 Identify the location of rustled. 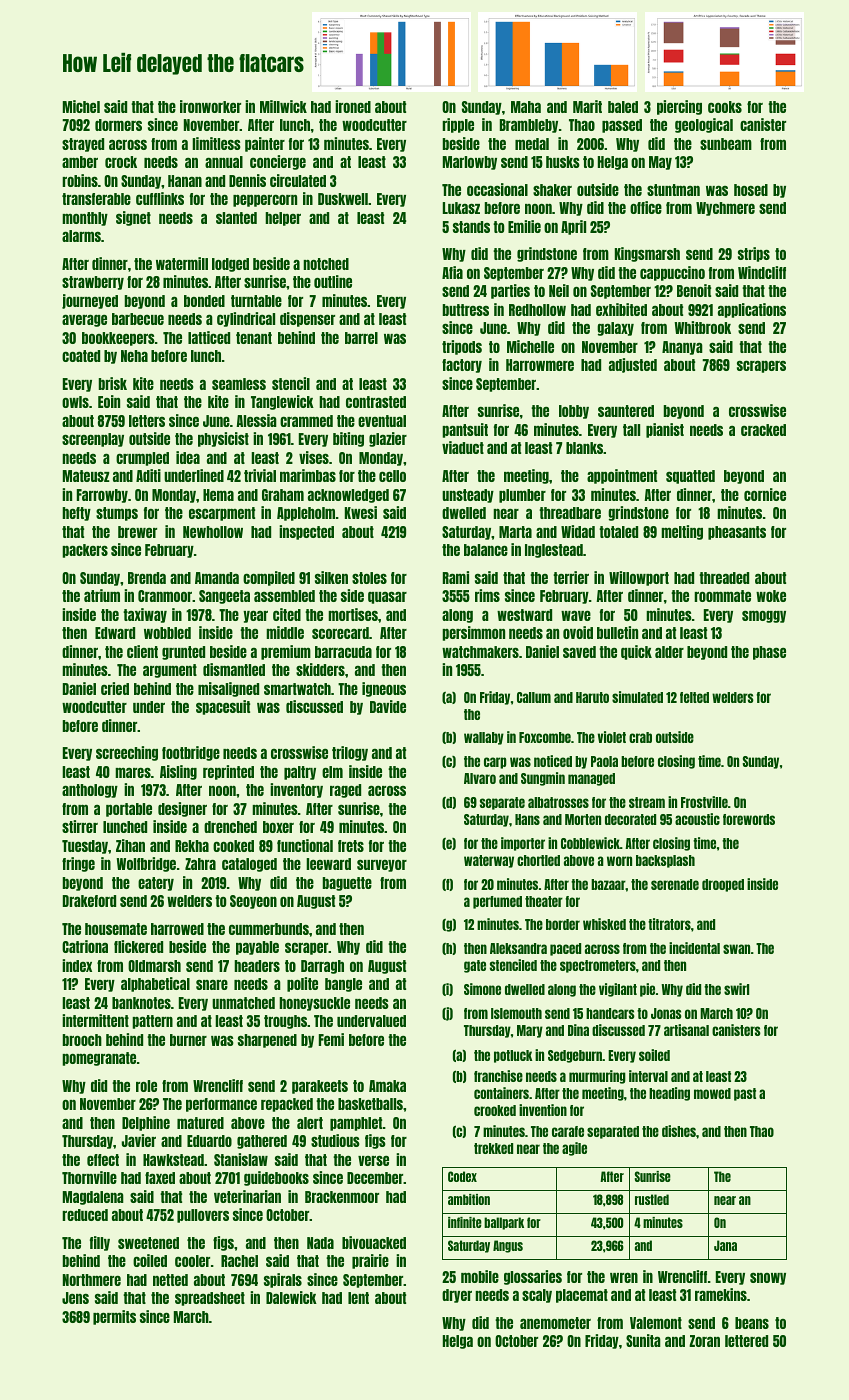
(652, 1199).
